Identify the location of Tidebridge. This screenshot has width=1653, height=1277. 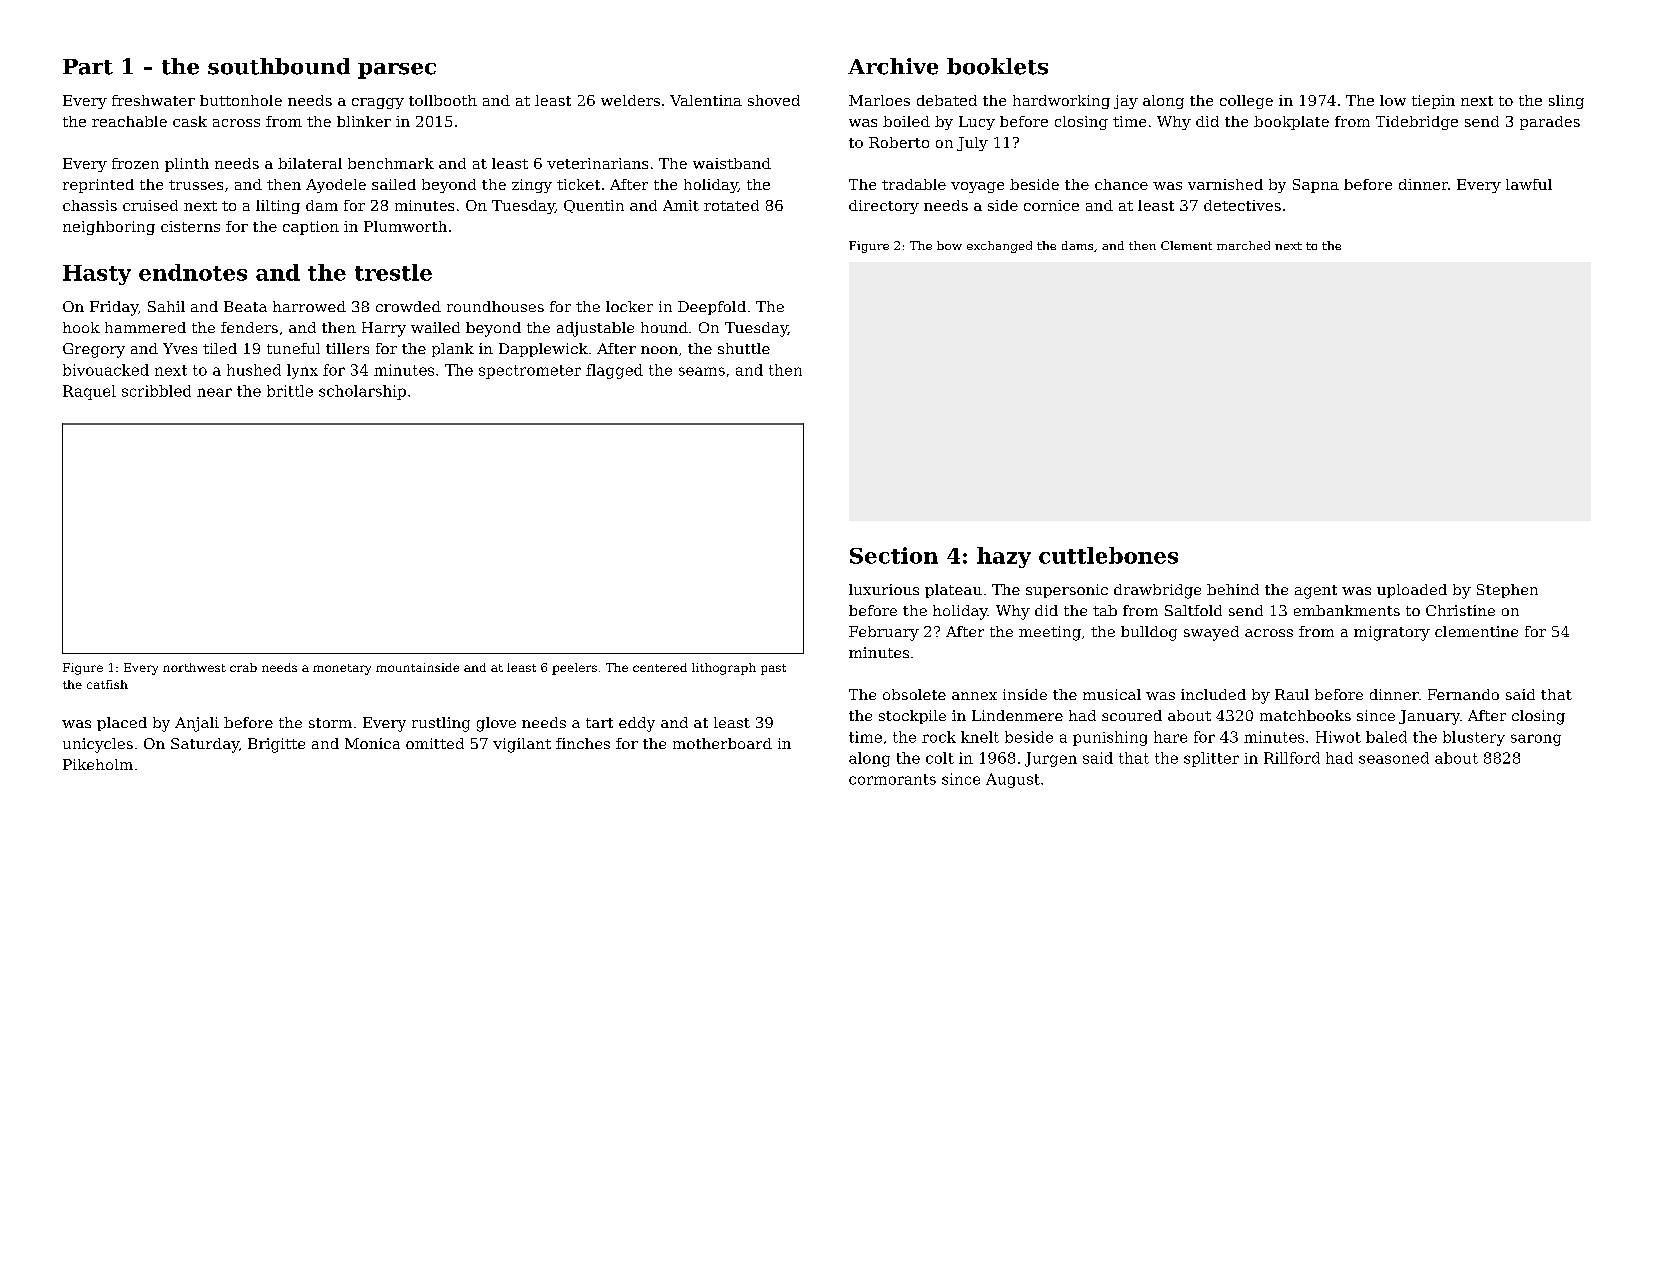
(1417, 123).
